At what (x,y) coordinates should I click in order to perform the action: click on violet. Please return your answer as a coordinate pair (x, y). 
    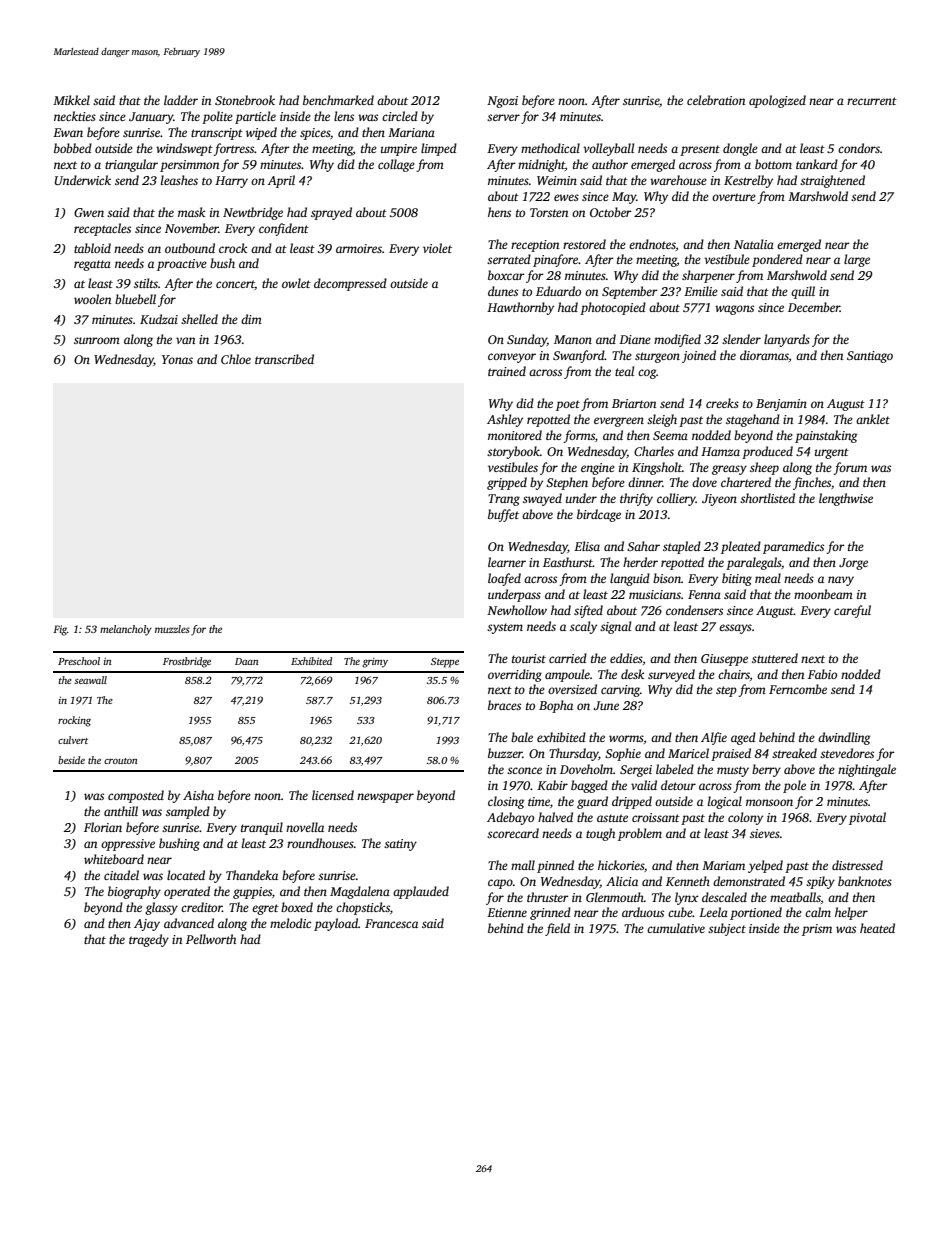
    Looking at the image, I should click on (437, 248).
